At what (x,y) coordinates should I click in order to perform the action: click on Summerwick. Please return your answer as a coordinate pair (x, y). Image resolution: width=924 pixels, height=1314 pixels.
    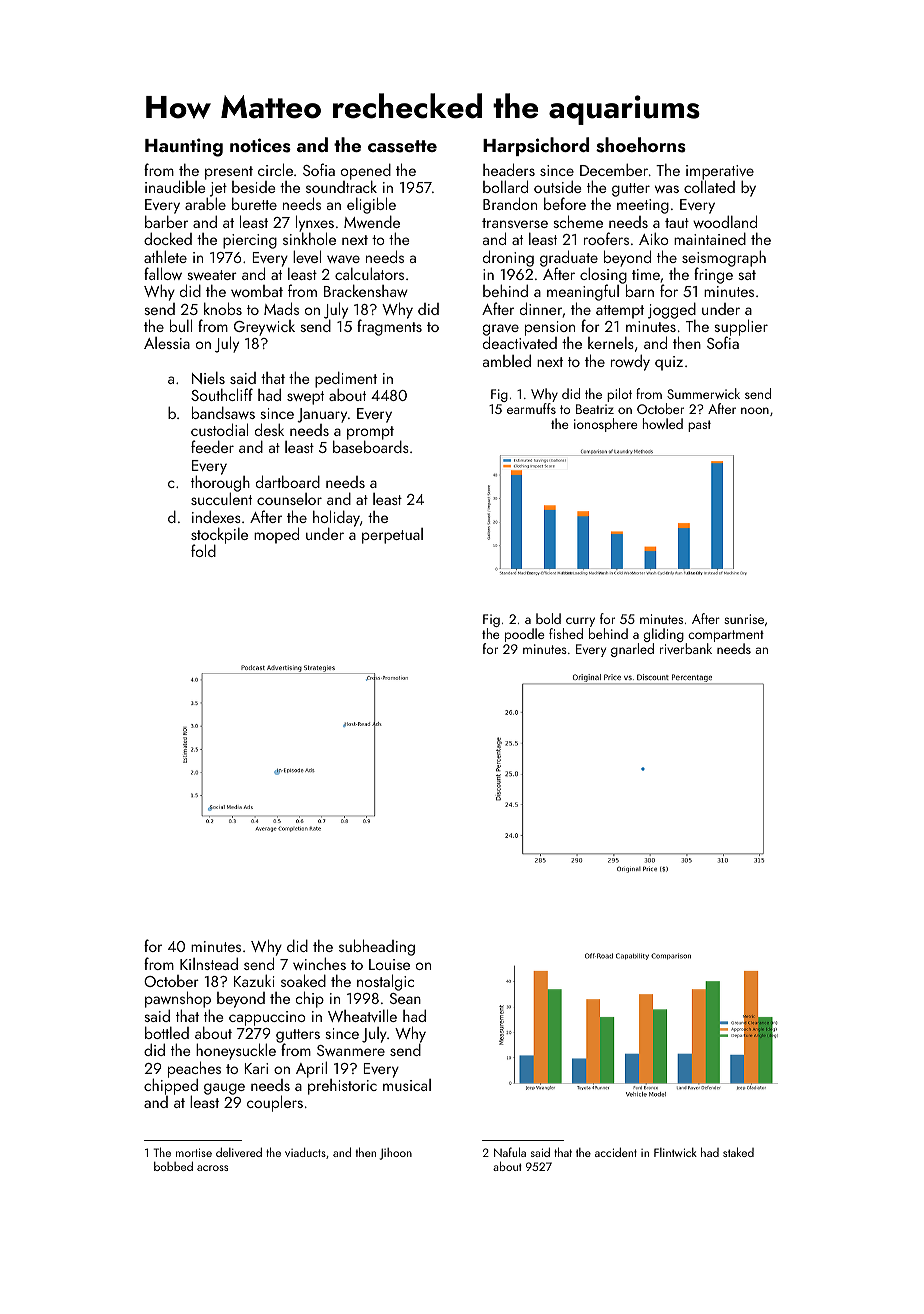
    Looking at the image, I should click on (703, 393).
